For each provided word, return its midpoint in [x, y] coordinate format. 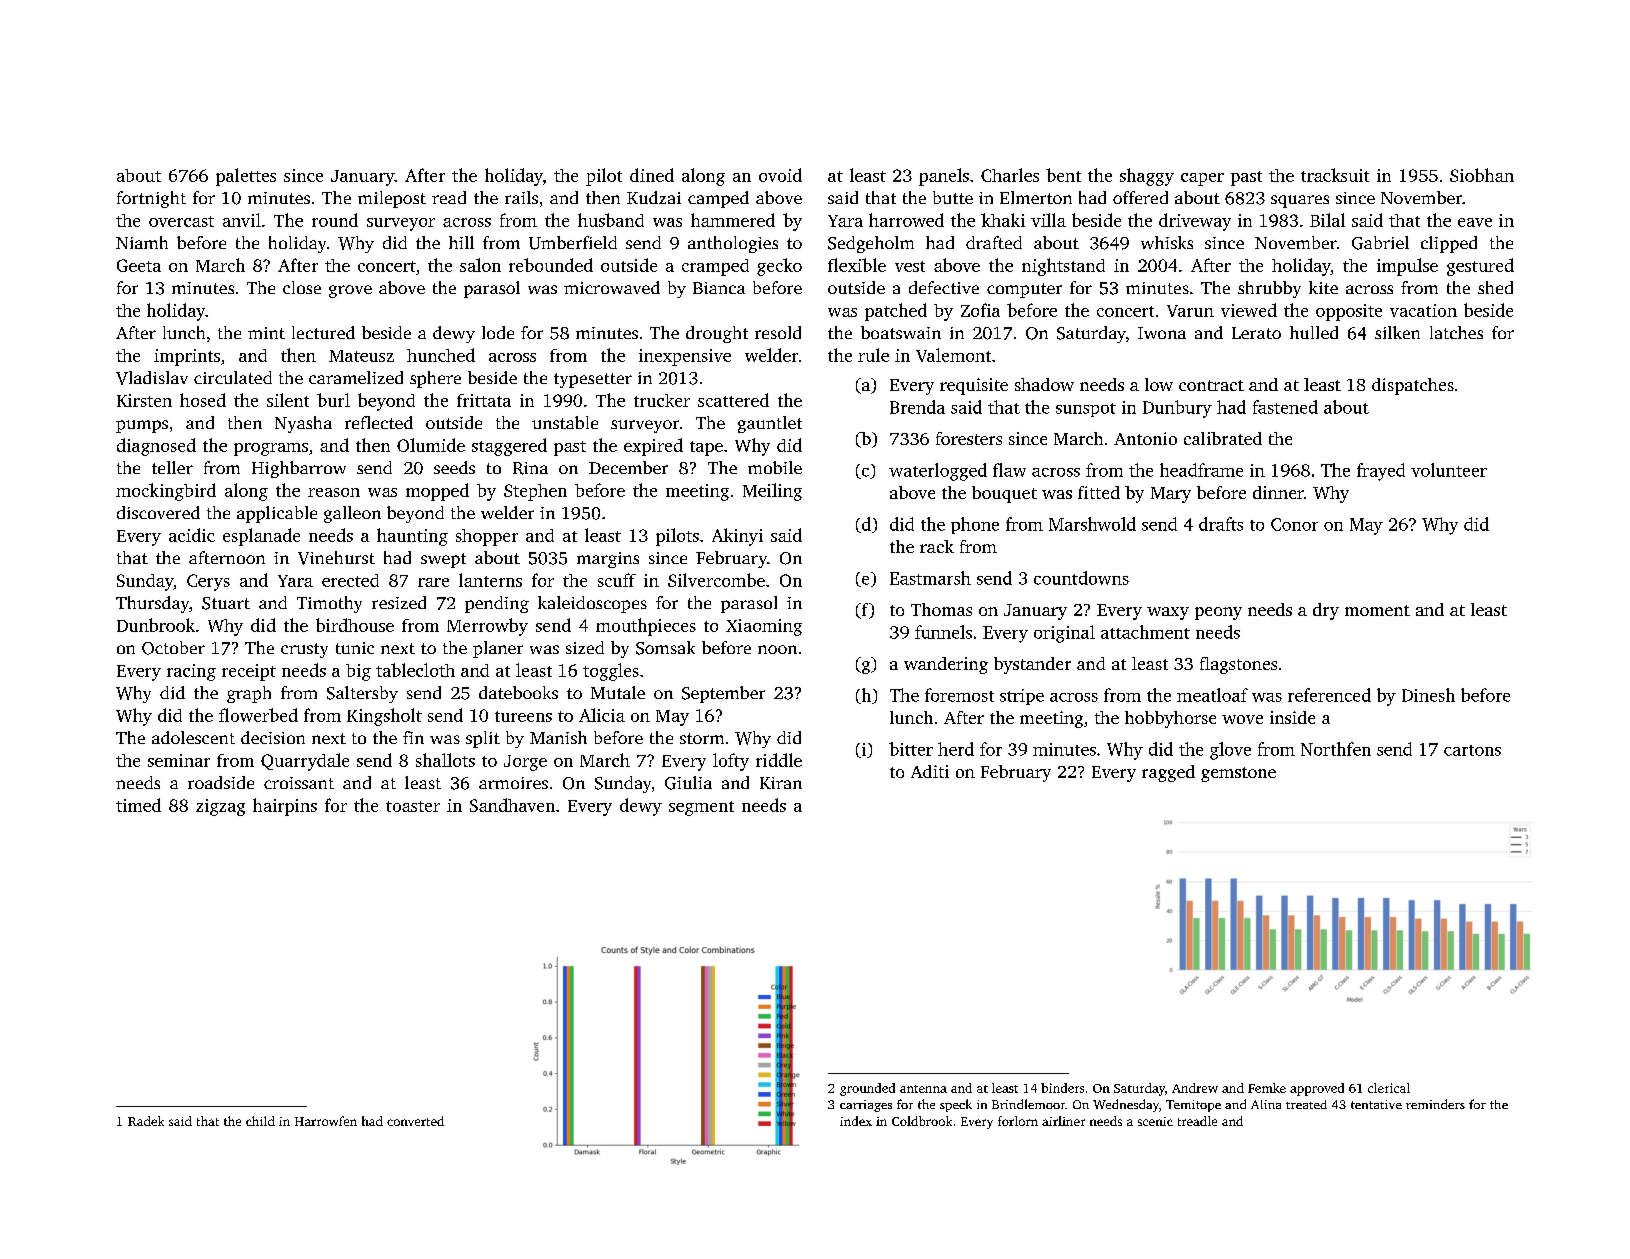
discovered [158, 512]
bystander [1032, 665]
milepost [392, 199]
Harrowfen [326, 1121]
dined [652, 175]
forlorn [1018, 1121]
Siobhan [1482, 175]
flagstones [1238, 665]
